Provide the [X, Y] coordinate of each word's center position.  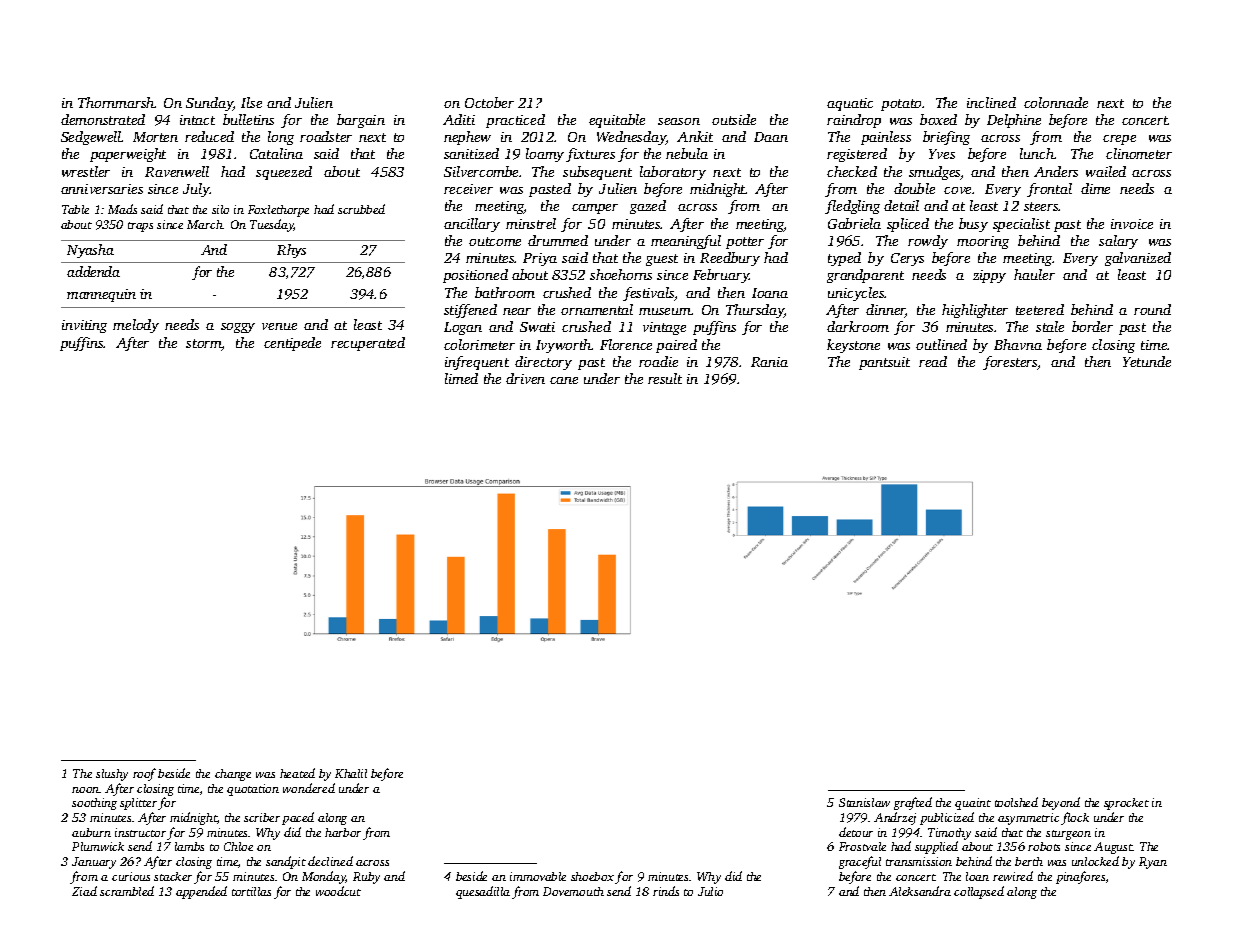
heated [297, 773]
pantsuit [884, 363]
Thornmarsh [116, 102]
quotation [253, 790]
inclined [991, 102]
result [665, 378]
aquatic [850, 104]
